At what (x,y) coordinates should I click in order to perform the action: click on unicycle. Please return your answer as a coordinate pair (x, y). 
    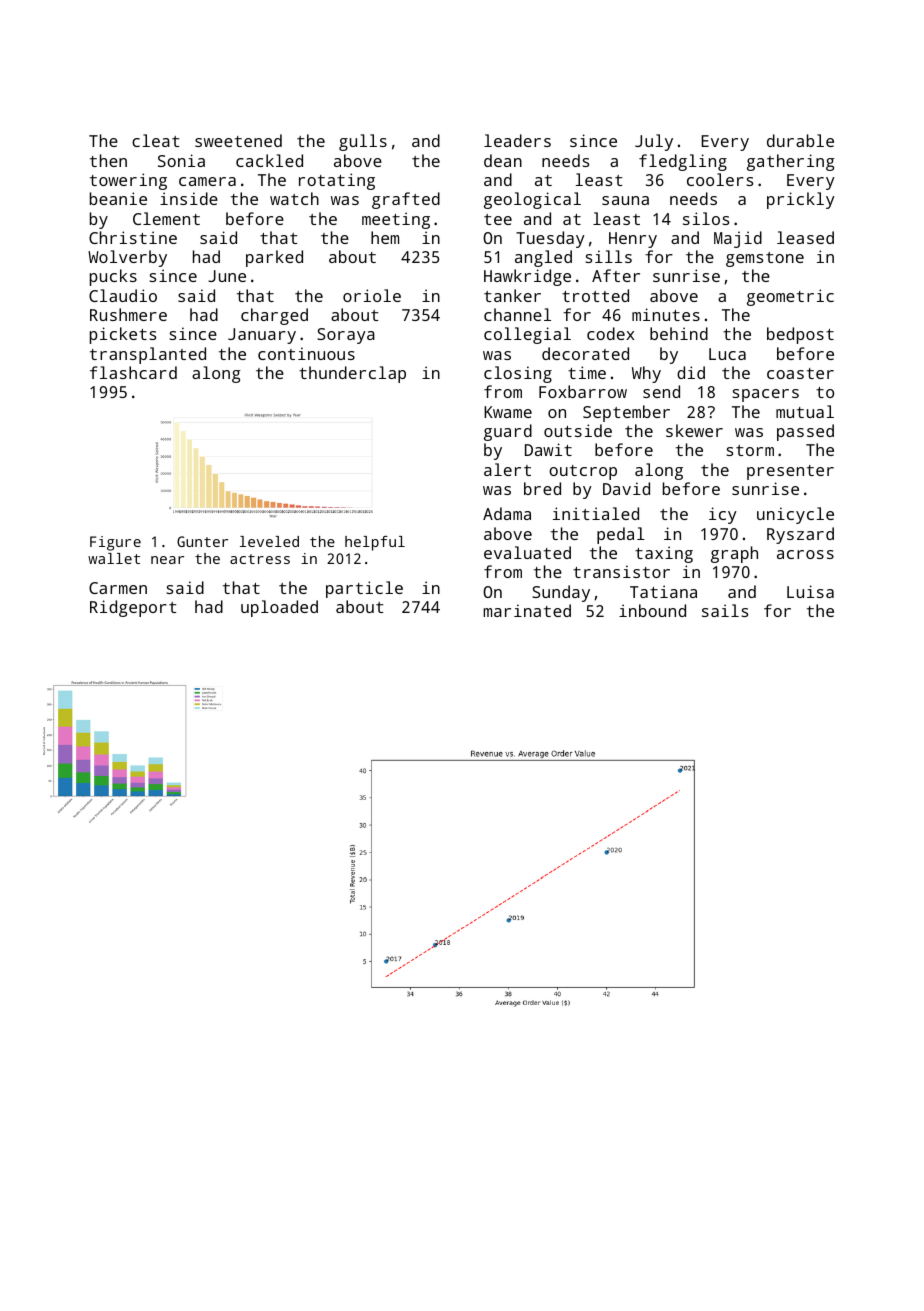
    Looking at the image, I should click on (795, 515).
